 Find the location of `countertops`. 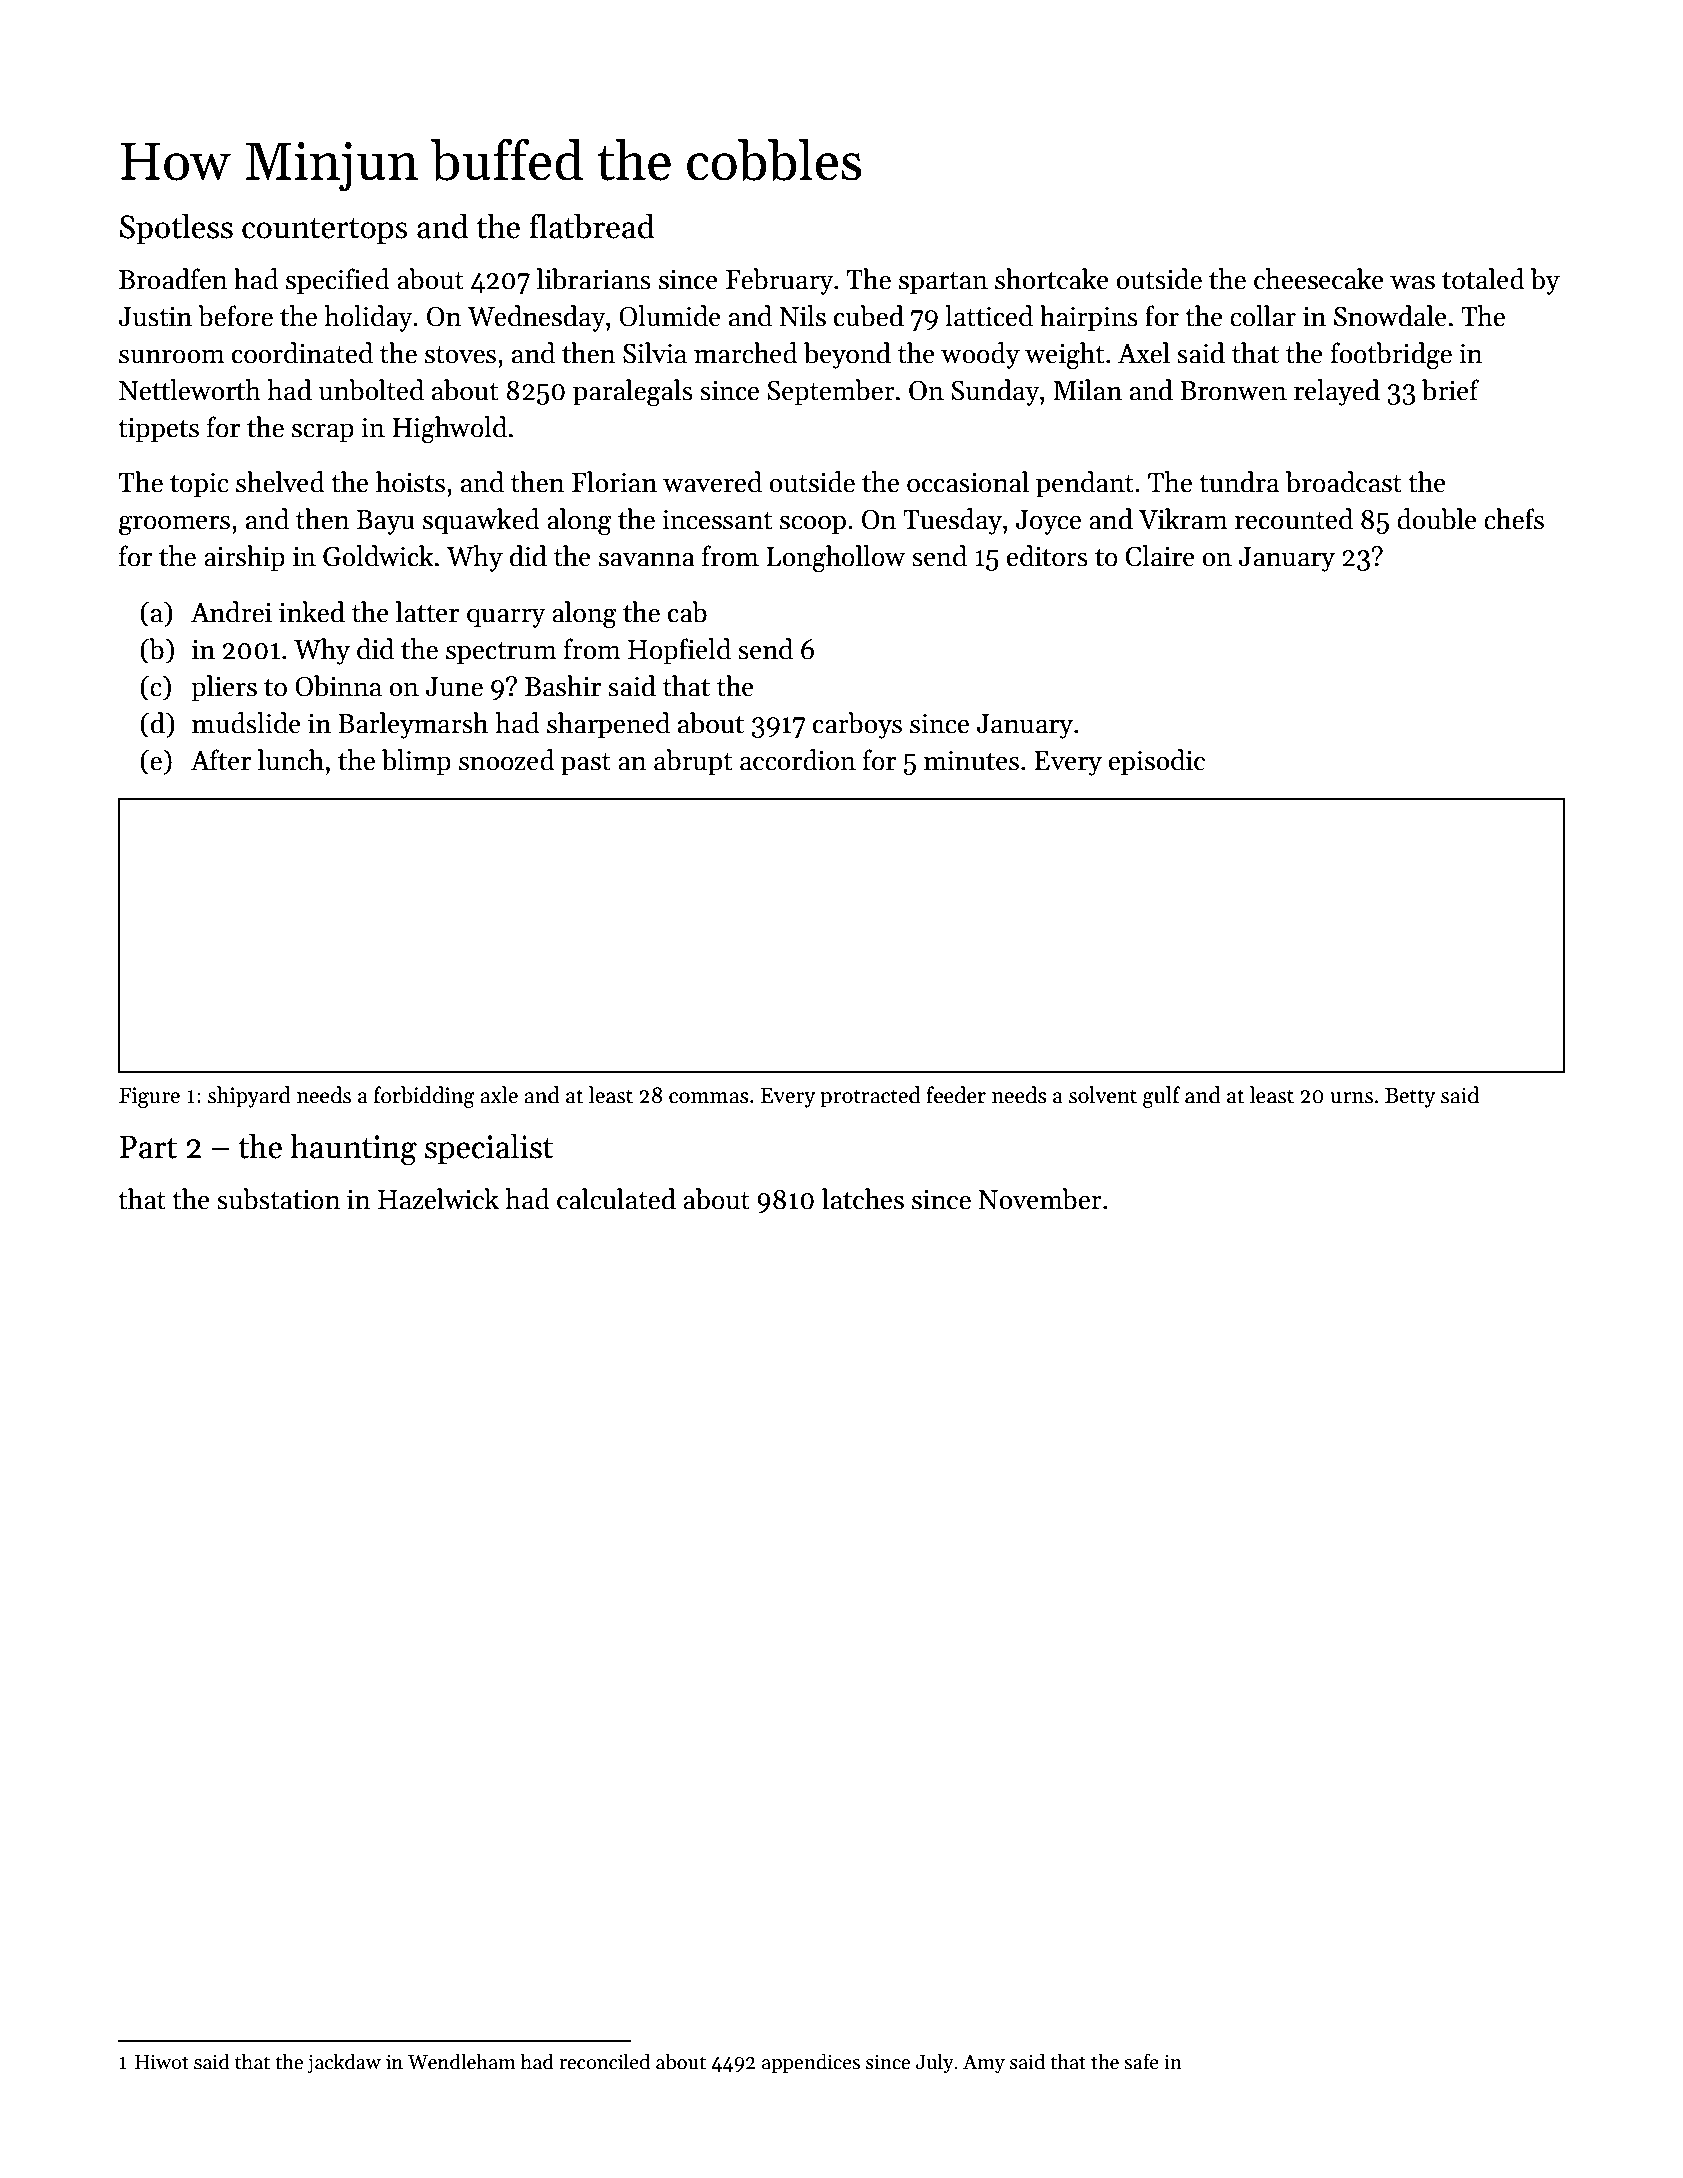

countertops is located at coordinates (325, 231).
